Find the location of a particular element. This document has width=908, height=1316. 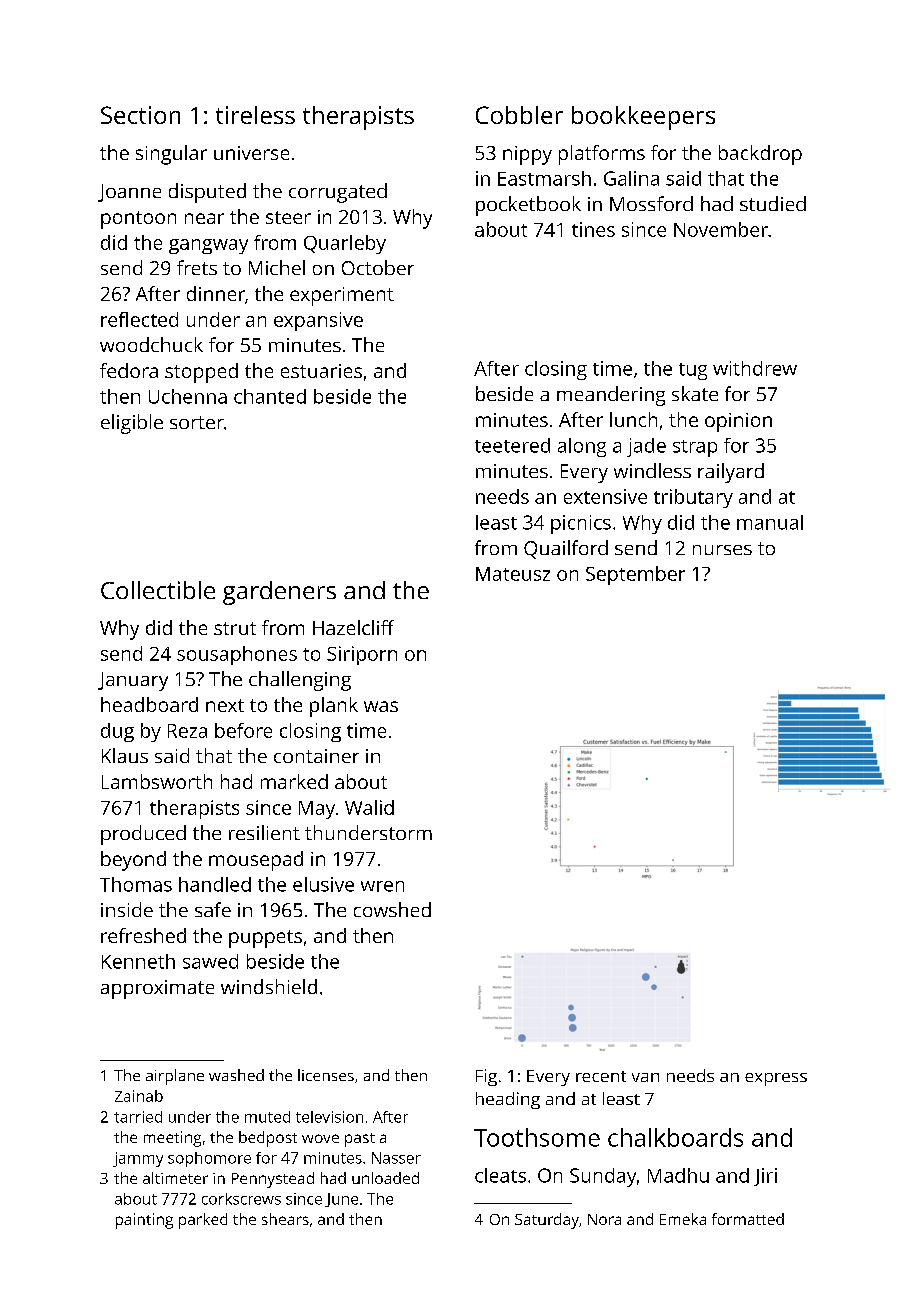

Mateusz is located at coordinates (513, 574).
